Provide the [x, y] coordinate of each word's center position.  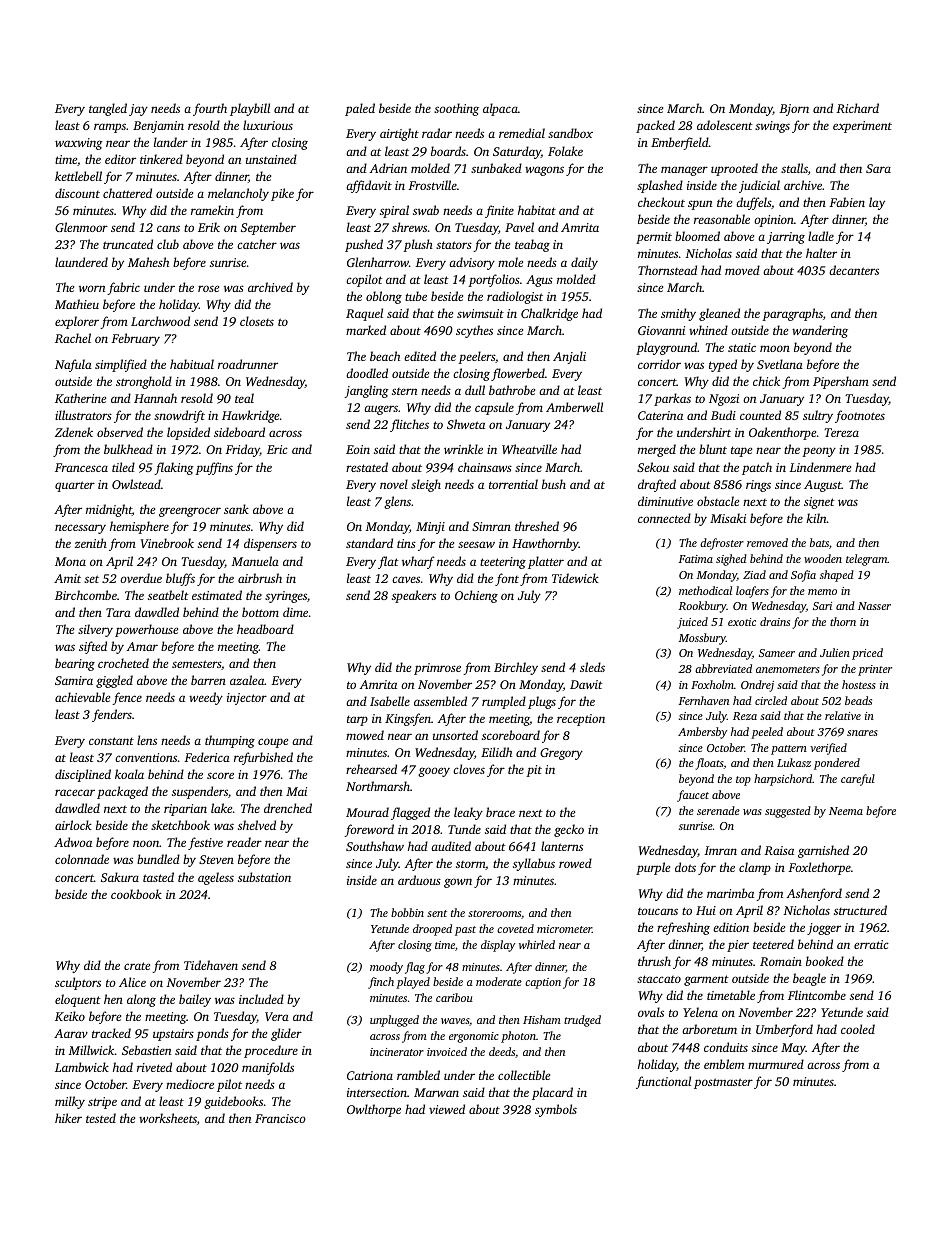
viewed [447, 1109]
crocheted [123, 663]
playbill [250, 109]
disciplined [83, 775]
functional [663, 1082]
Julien [835, 652]
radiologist [515, 297]
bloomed [697, 236]
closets [257, 321]
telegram [867, 560]
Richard [858, 108]
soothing [456, 109]
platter [546, 562]
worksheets [168, 1118]
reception [581, 720]
